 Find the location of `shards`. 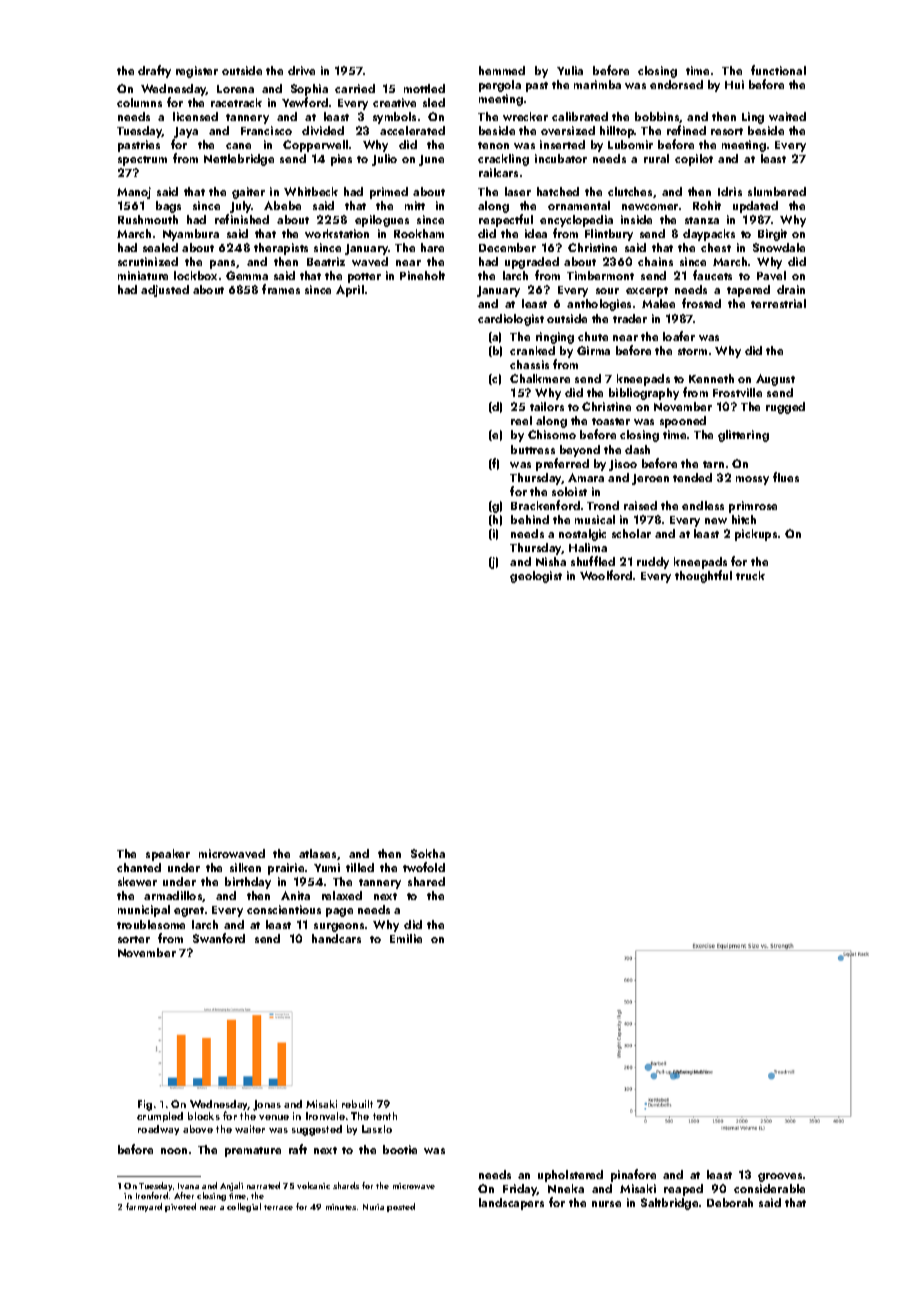

shards is located at coordinates (346, 1185).
